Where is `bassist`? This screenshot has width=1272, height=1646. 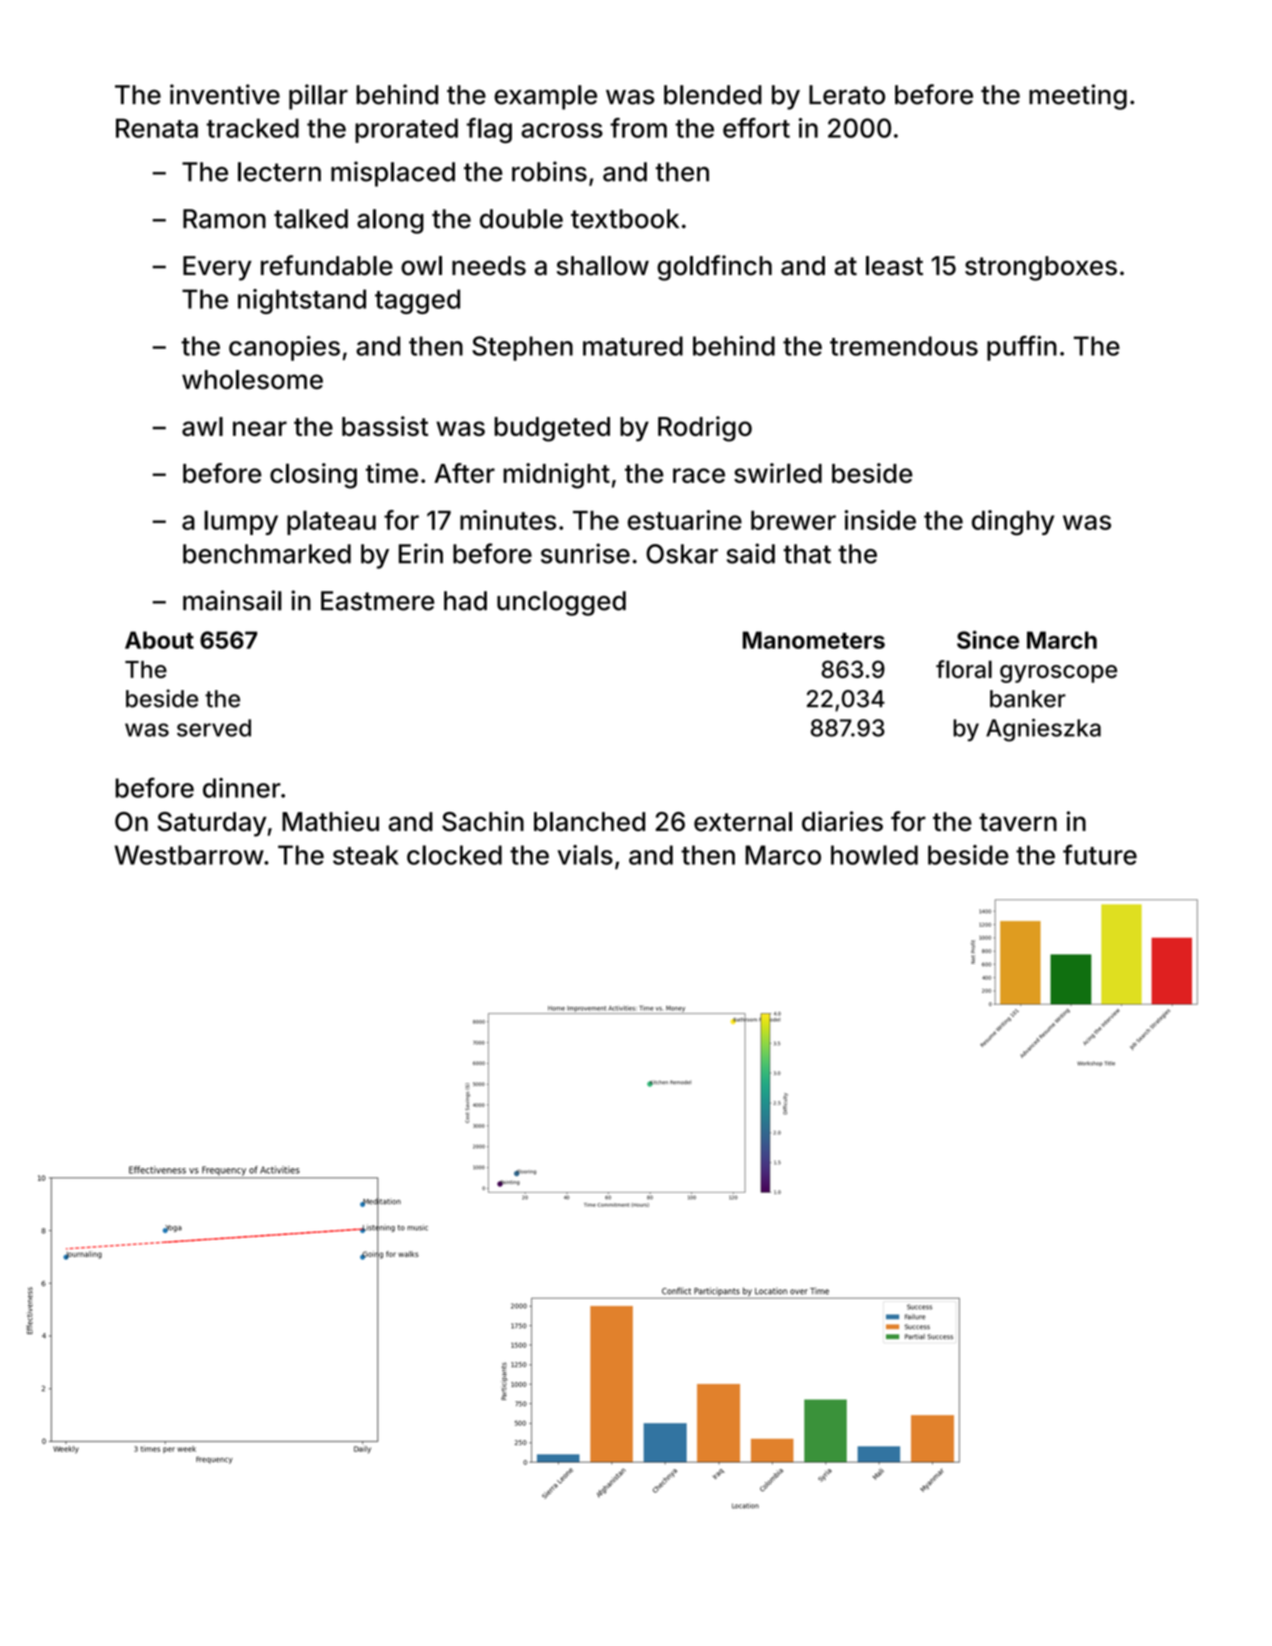
bassist is located at coordinates (385, 426).
